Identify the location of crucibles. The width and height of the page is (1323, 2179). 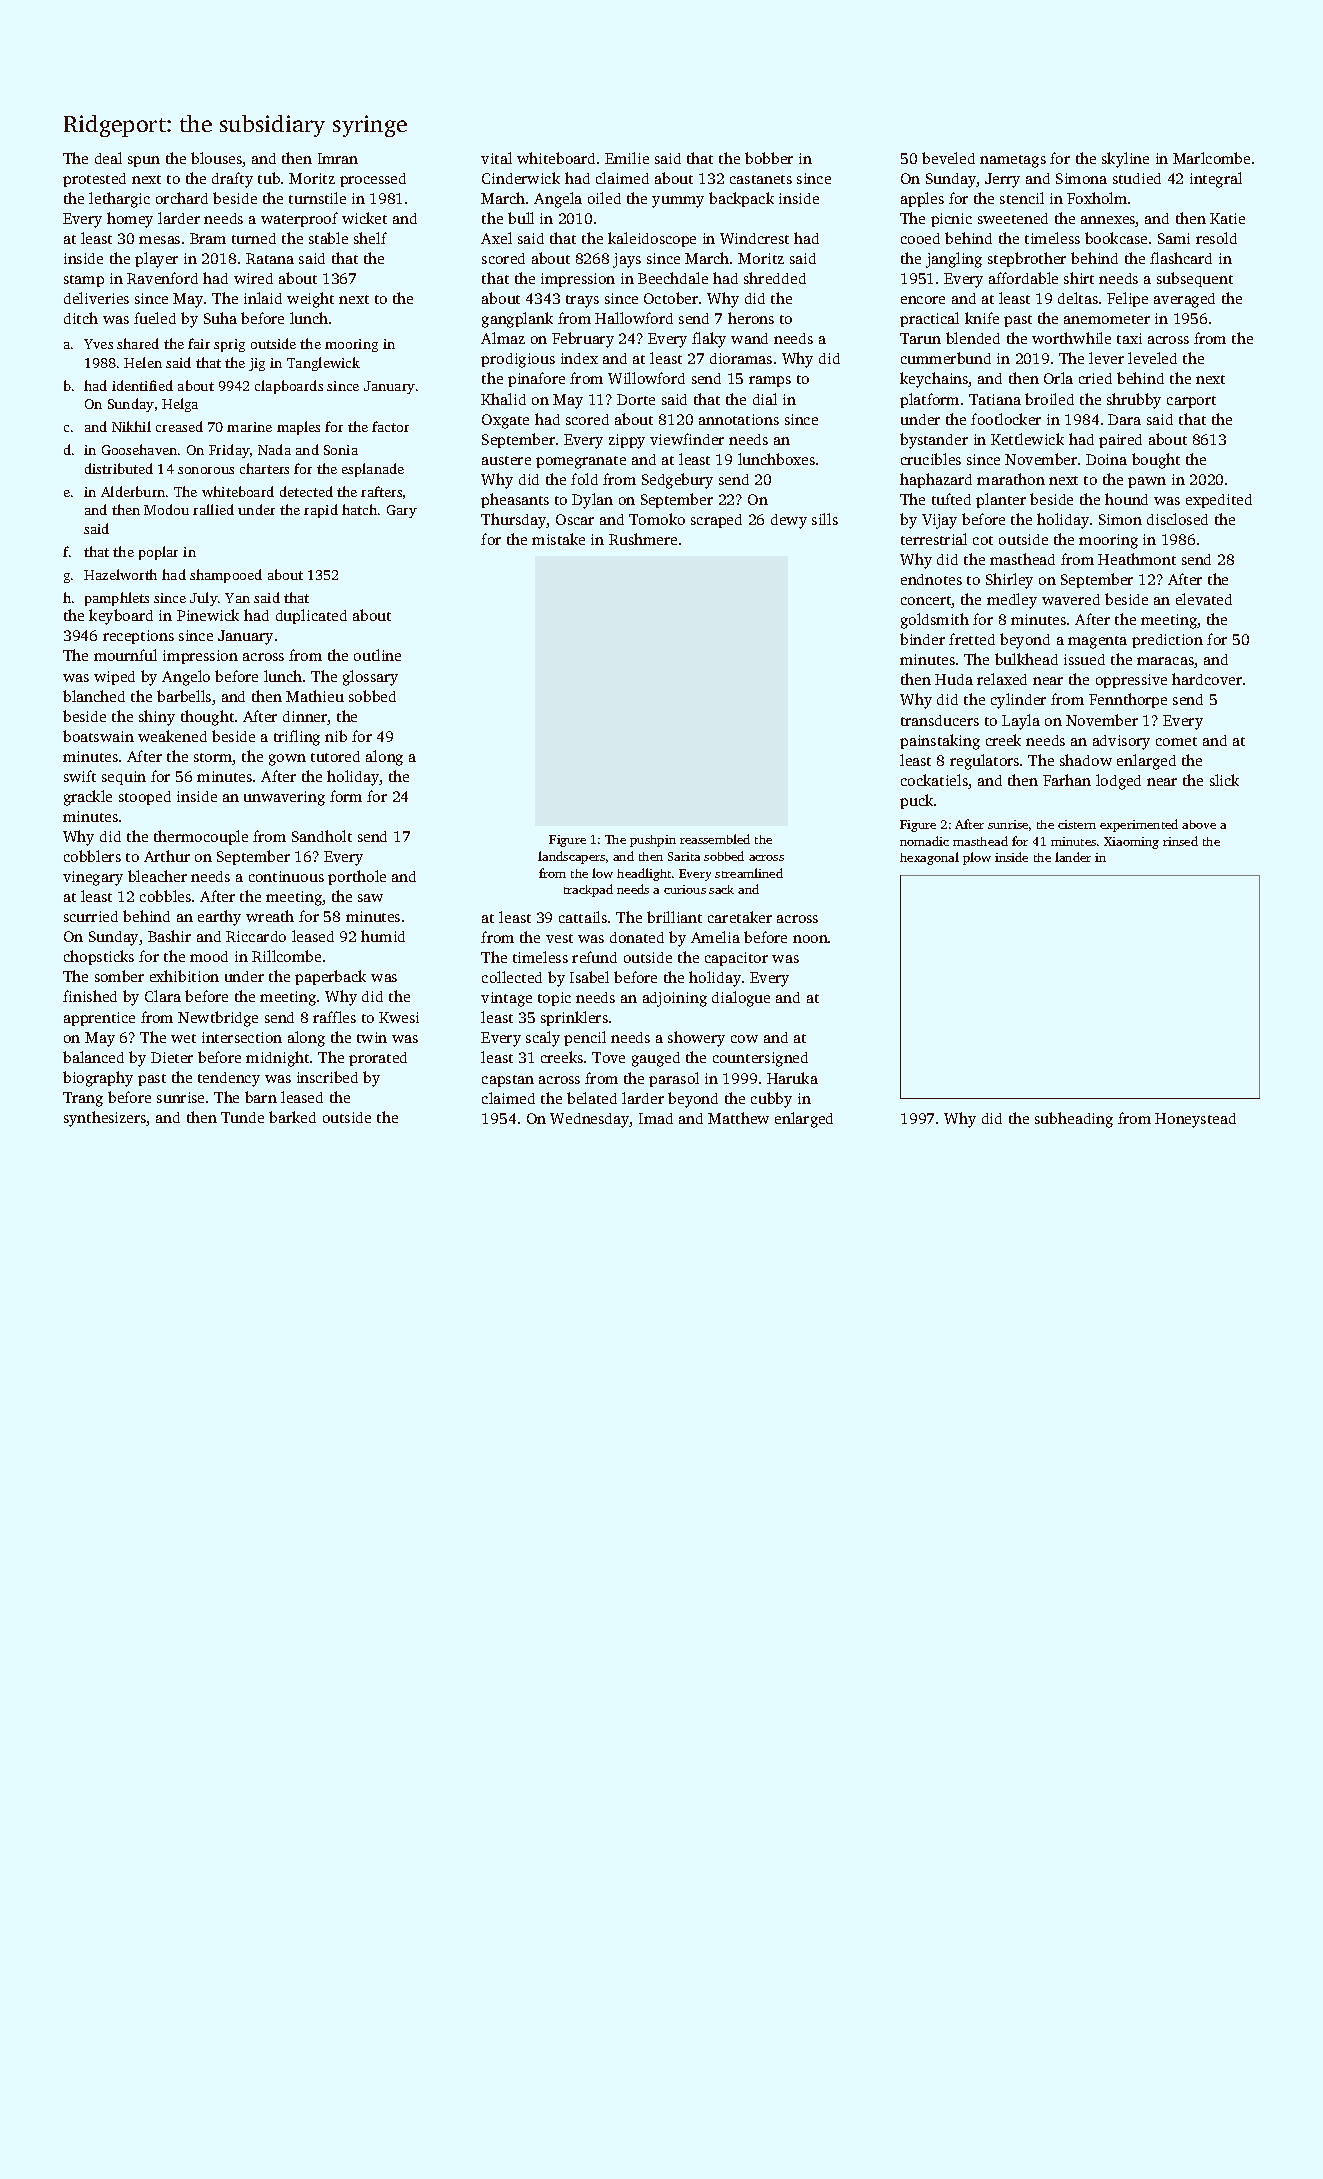
(931, 459).
